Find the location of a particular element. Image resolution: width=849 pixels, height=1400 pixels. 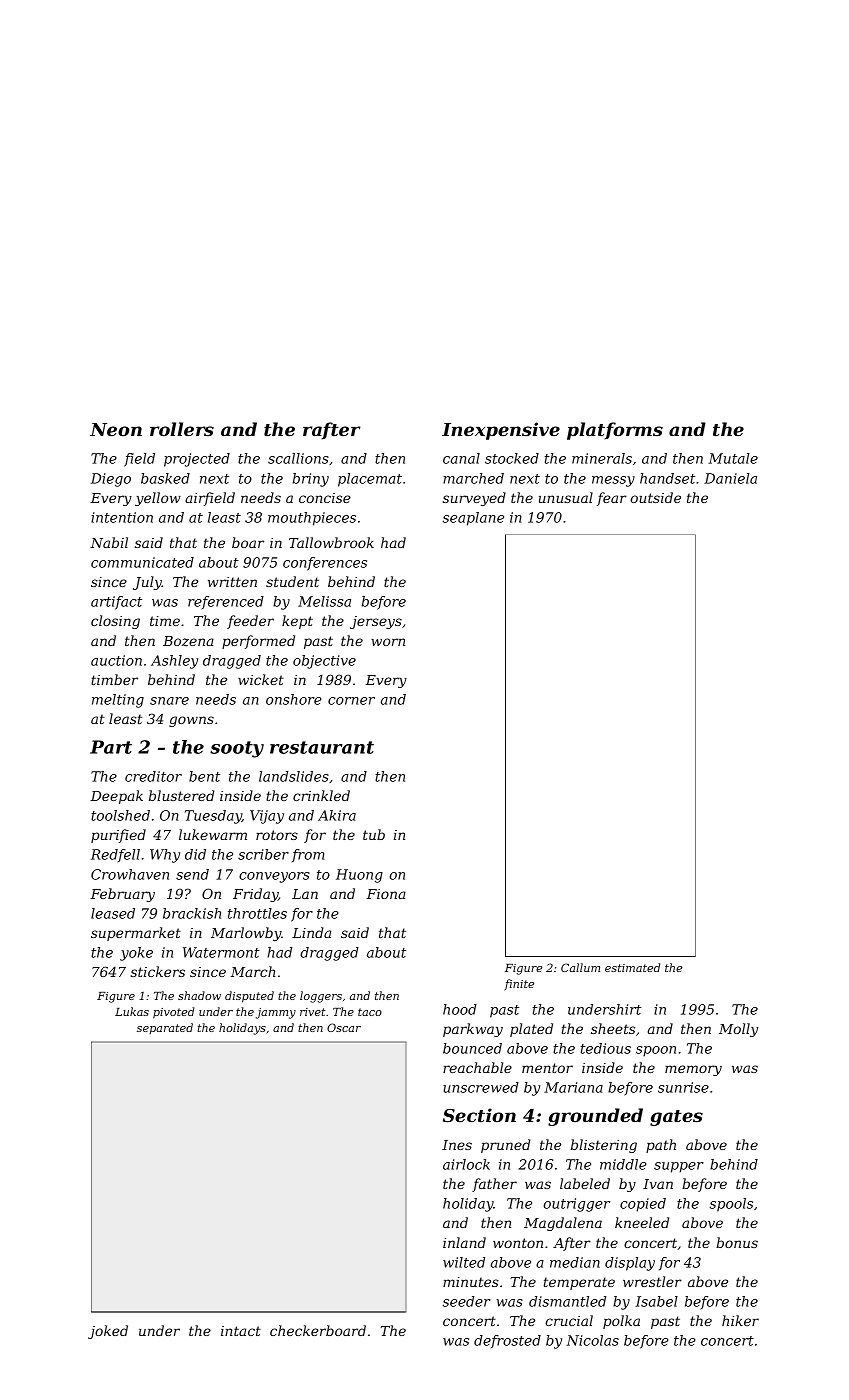

Mutale is located at coordinates (733, 458).
